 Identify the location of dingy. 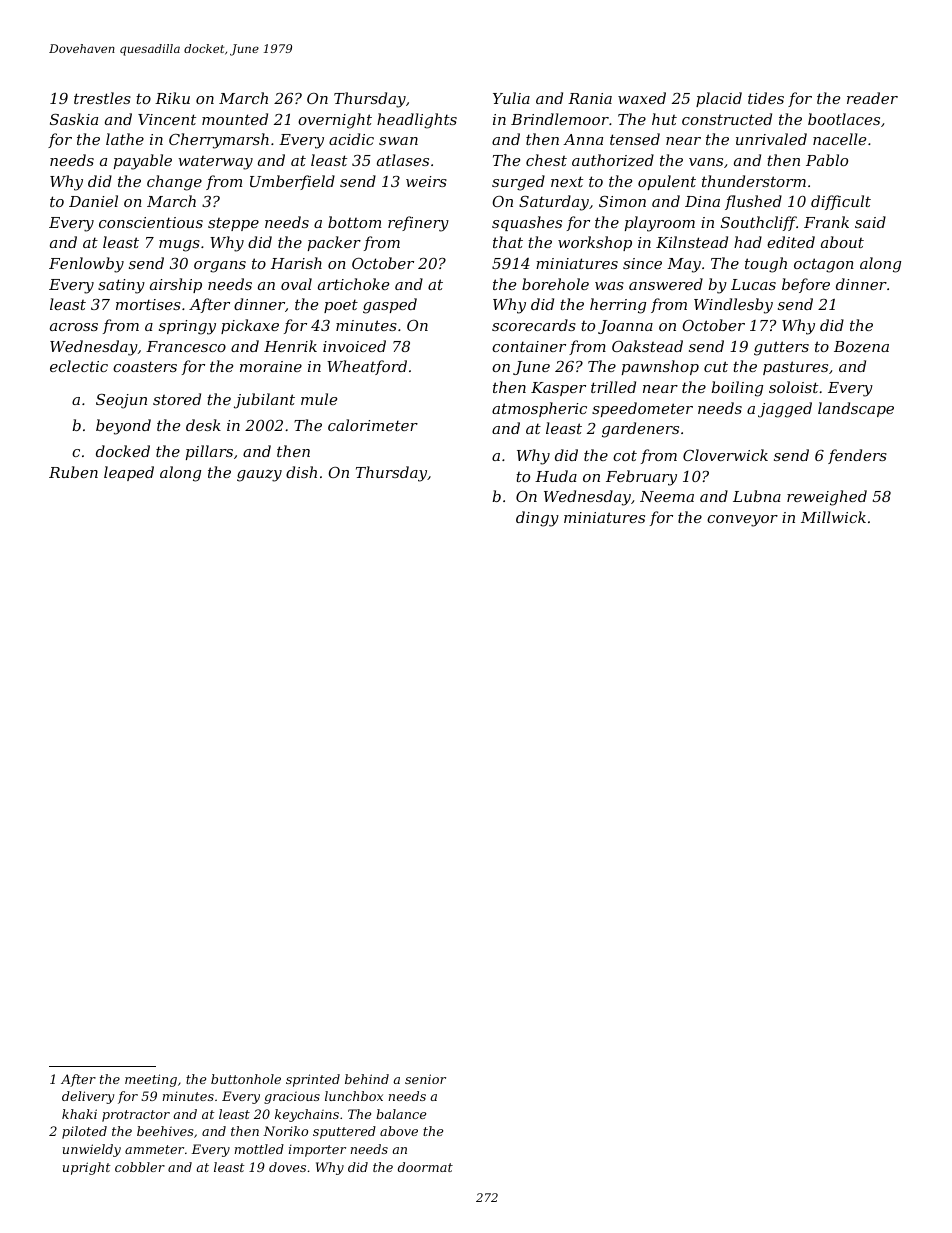
(537, 519).
